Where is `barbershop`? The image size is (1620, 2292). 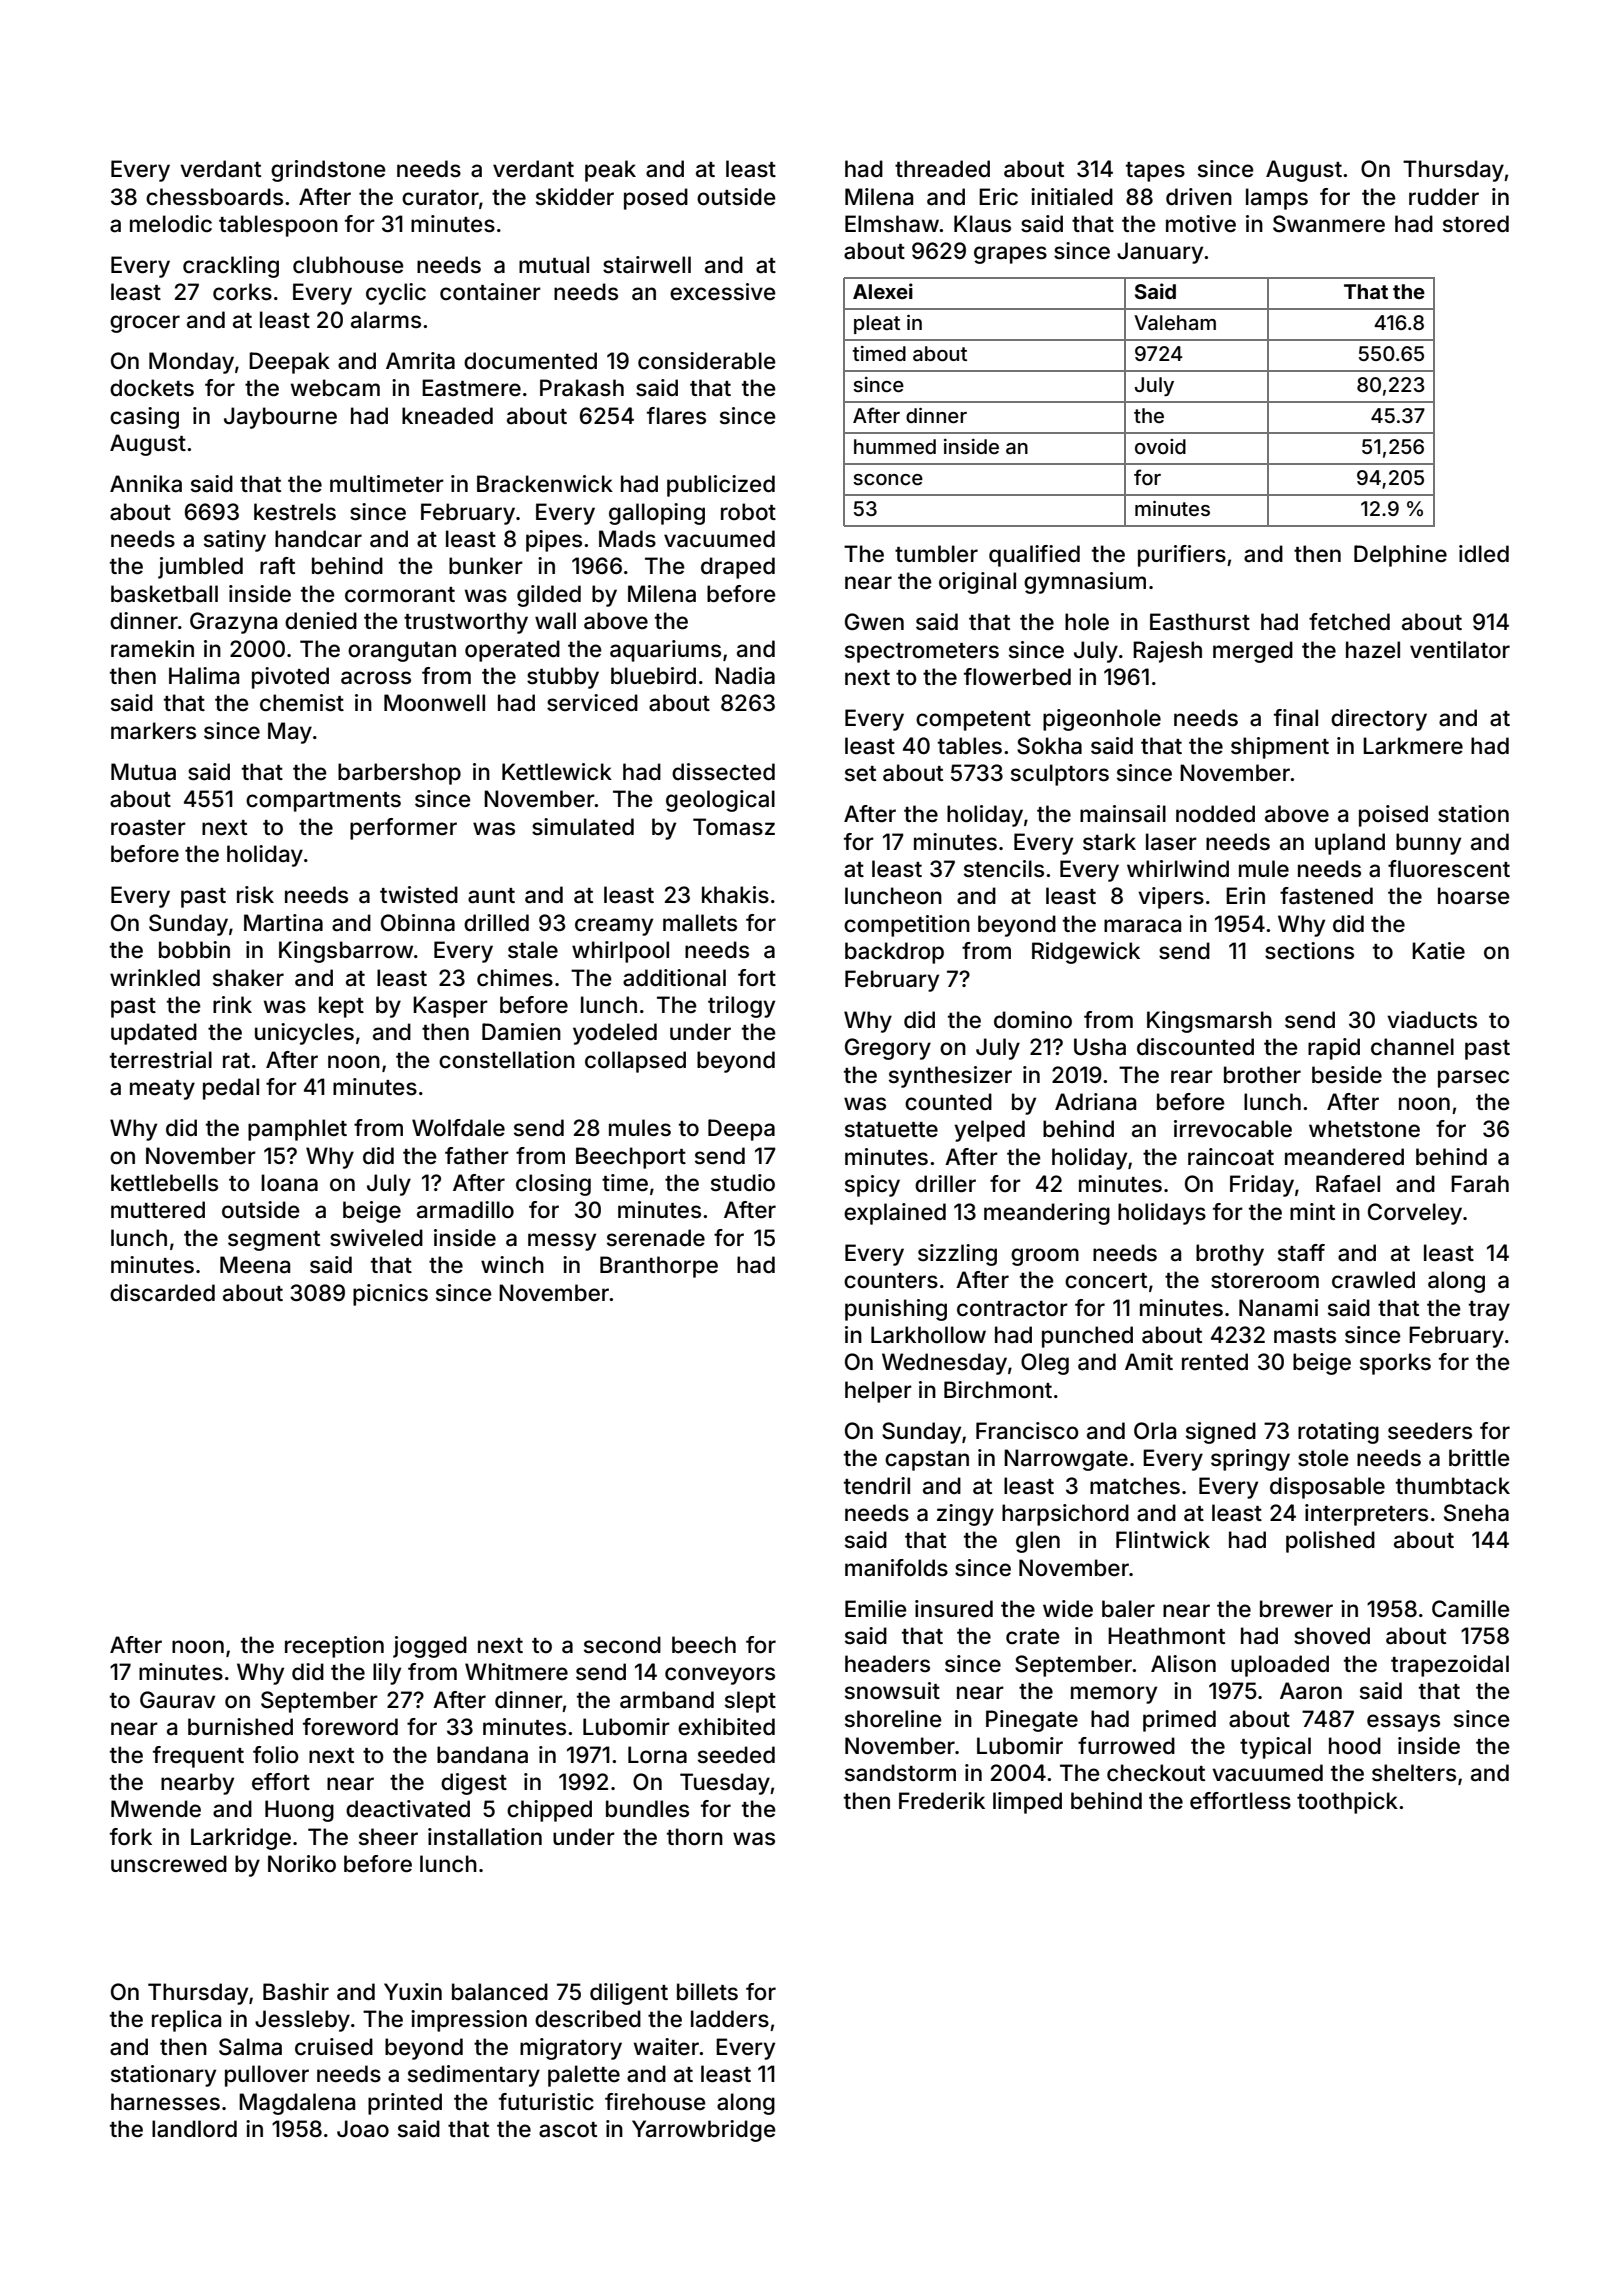
barbershop is located at coordinates (399, 774).
